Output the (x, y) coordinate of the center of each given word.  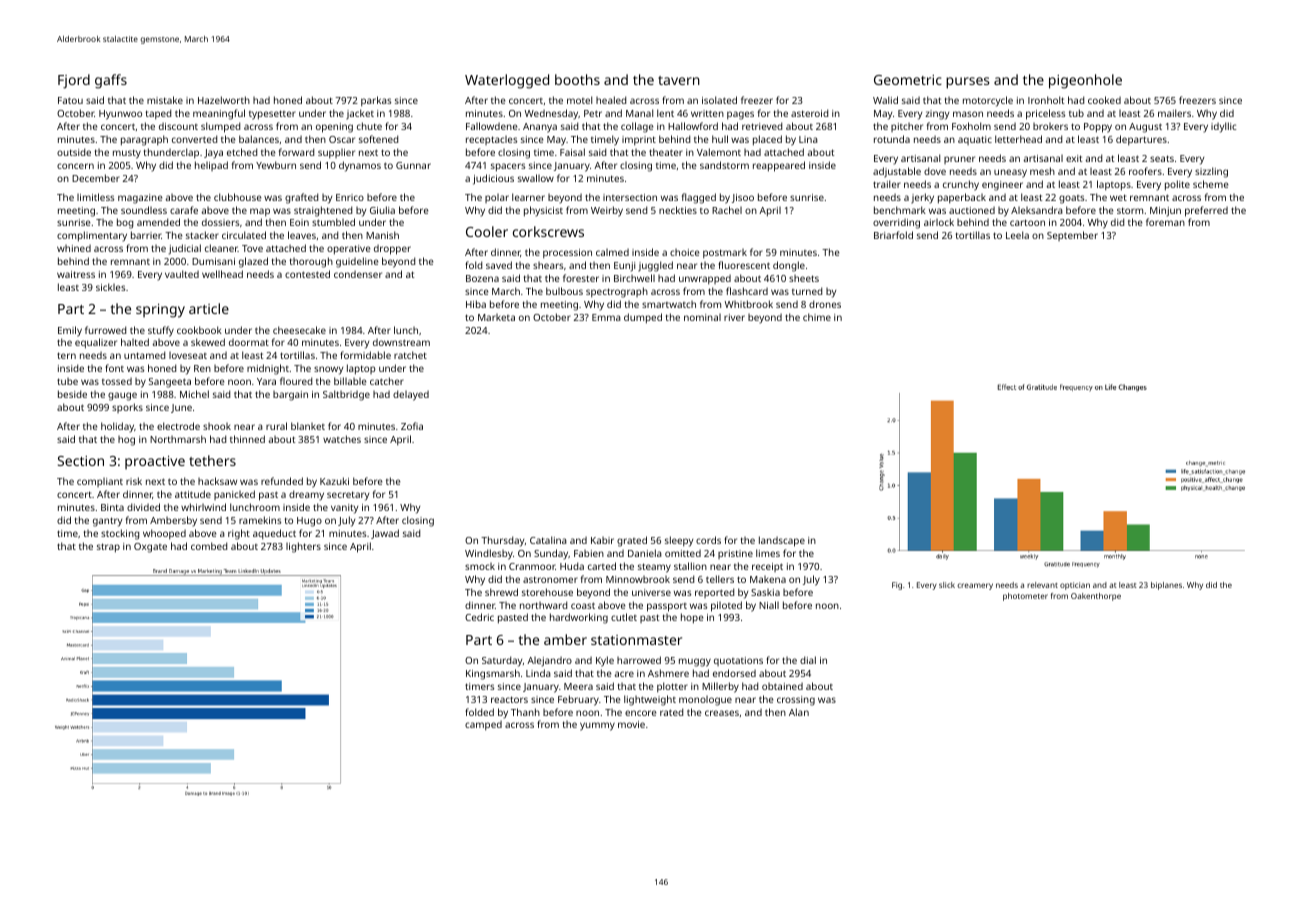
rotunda (892, 139)
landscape (782, 541)
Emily (70, 331)
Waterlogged (507, 81)
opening (334, 128)
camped (483, 726)
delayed (411, 395)
